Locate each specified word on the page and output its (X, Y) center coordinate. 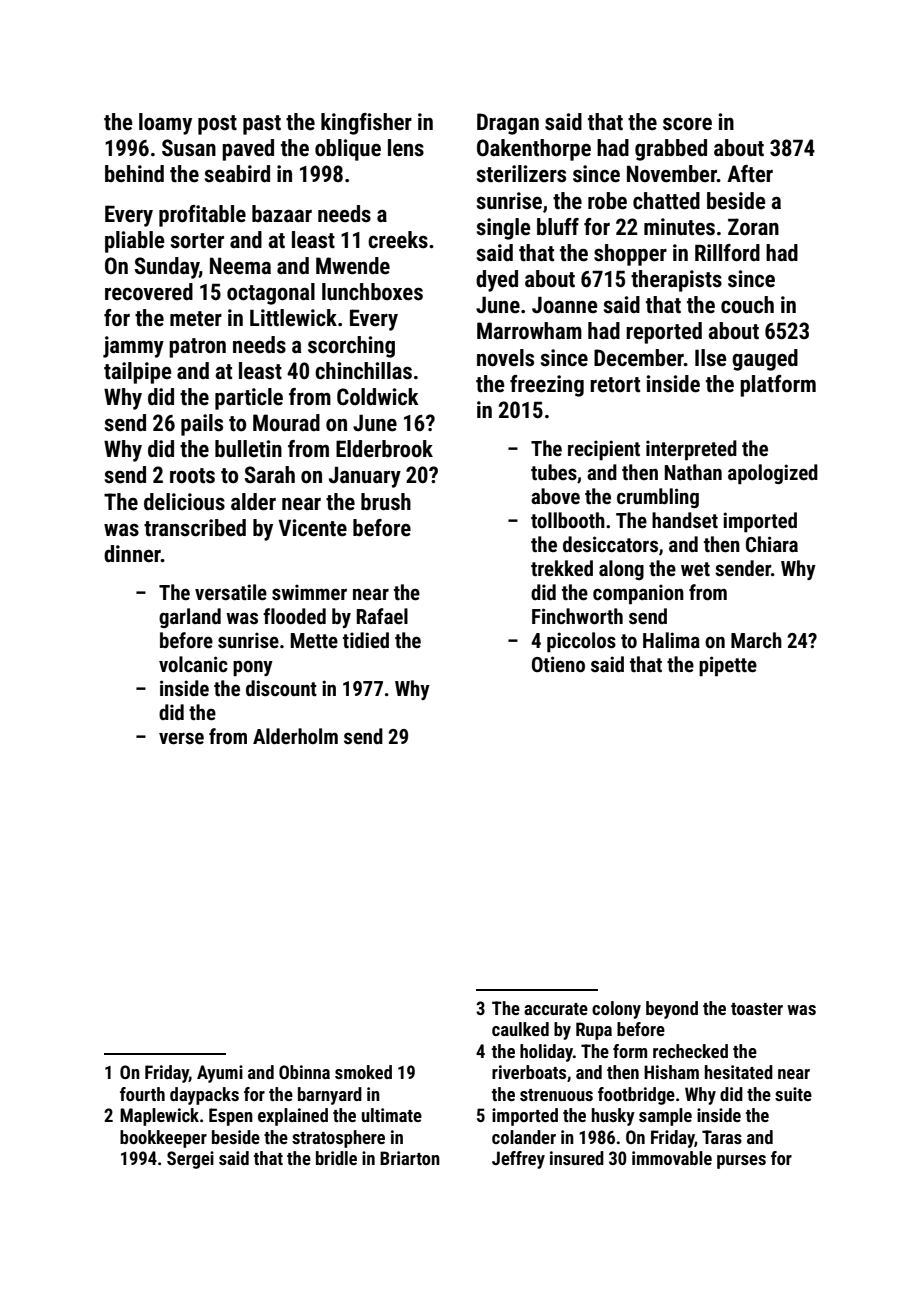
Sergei (190, 1160)
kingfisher (366, 124)
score (687, 124)
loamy (165, 124)
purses (741, 1162)
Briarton (410, 1158)
